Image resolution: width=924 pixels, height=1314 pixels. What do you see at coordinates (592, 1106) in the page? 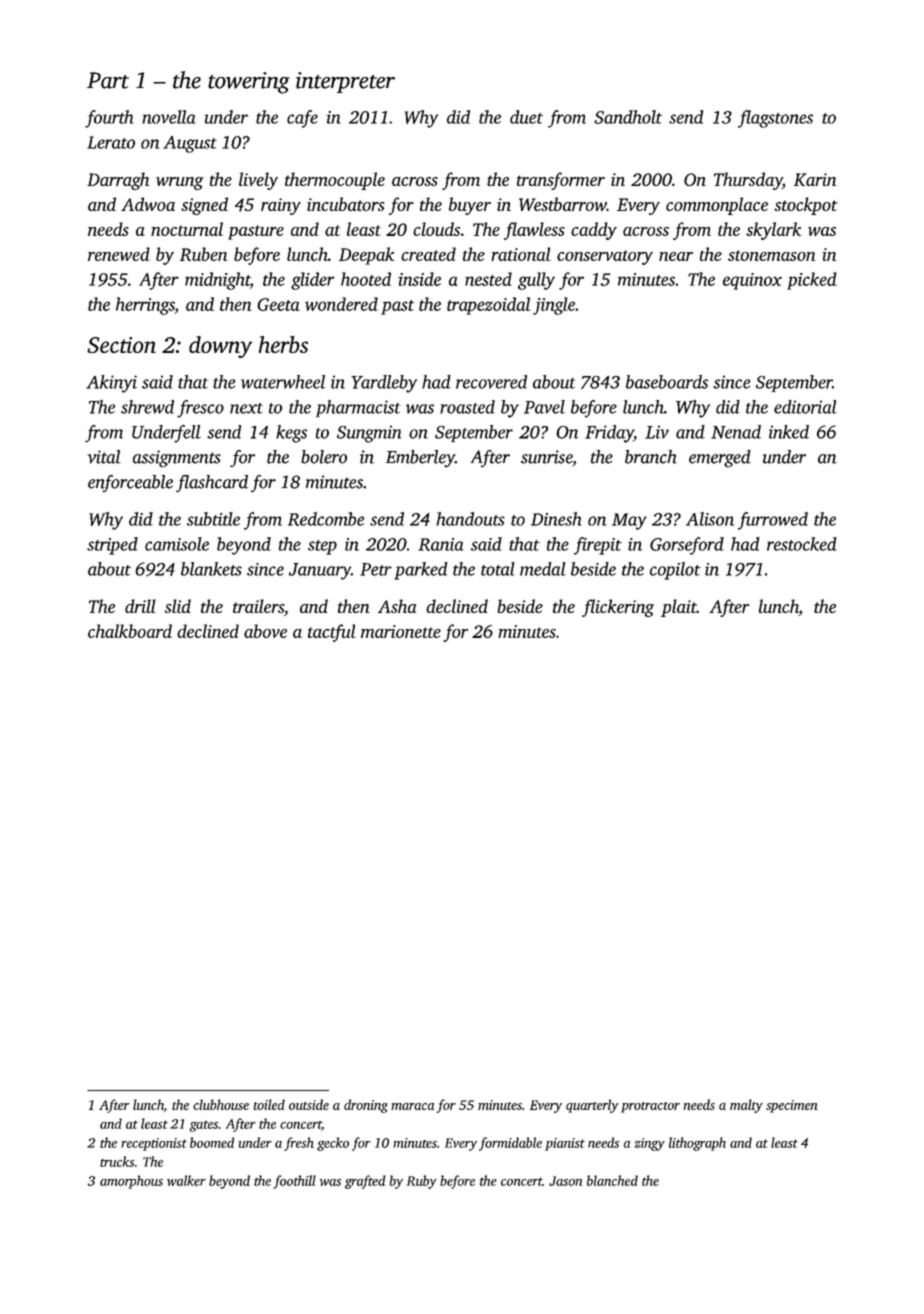
I see `quarterly` at bounding box center [592, 1106].
